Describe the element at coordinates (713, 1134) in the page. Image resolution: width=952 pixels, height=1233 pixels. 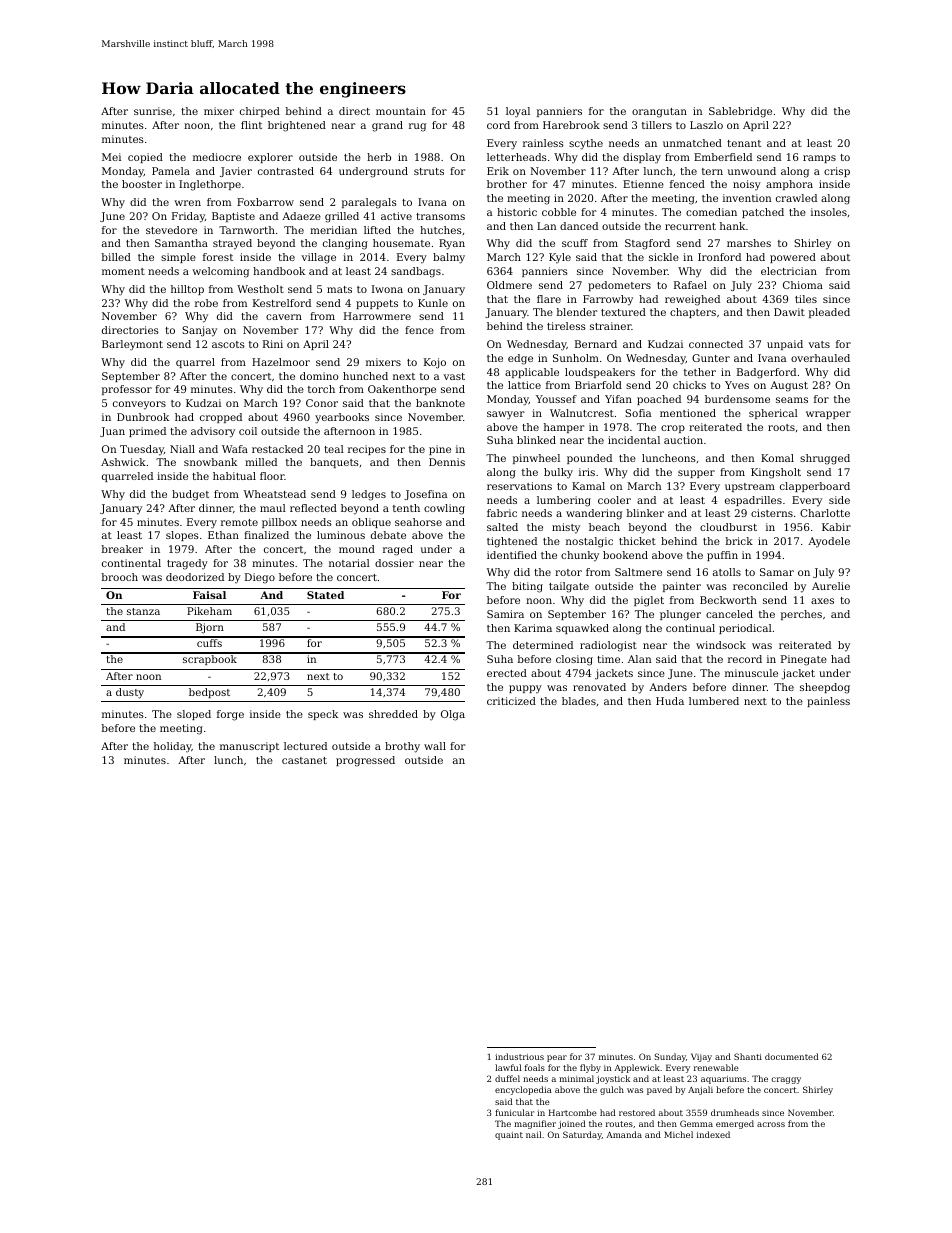
I see `indexed` at that location.
